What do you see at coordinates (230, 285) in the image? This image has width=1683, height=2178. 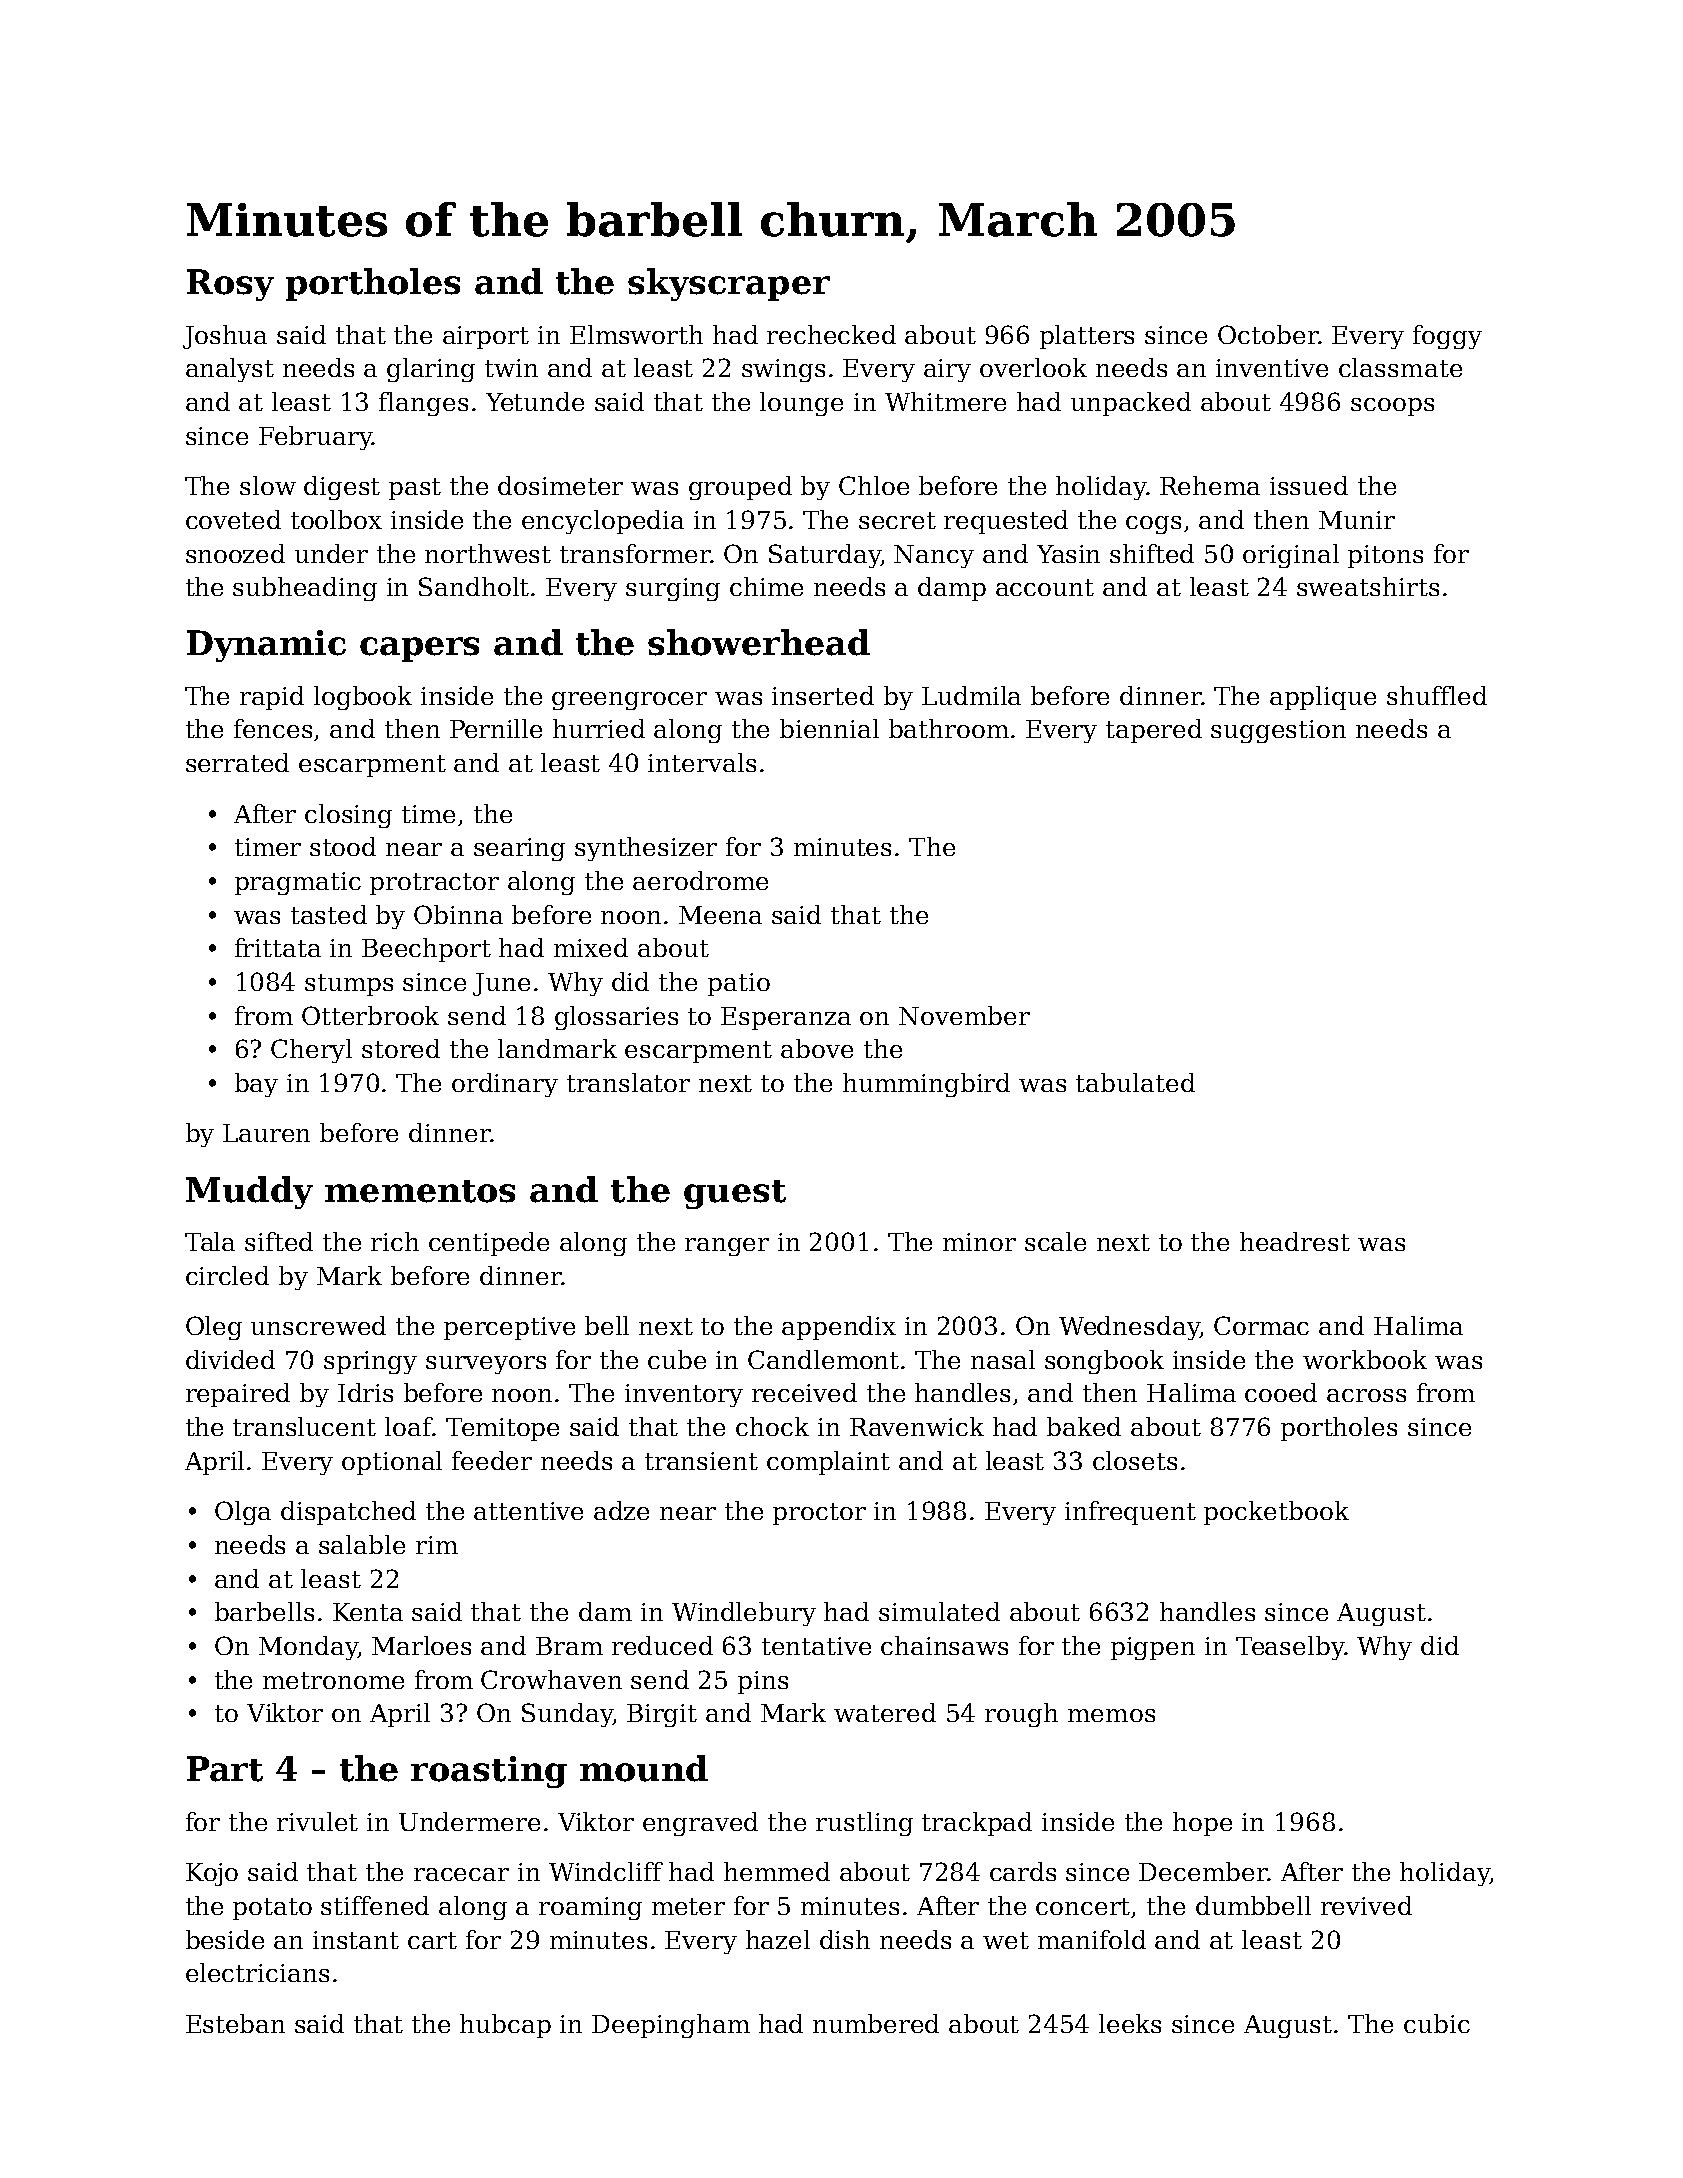 I see `Rosy` at bounding box center [230, 285].
